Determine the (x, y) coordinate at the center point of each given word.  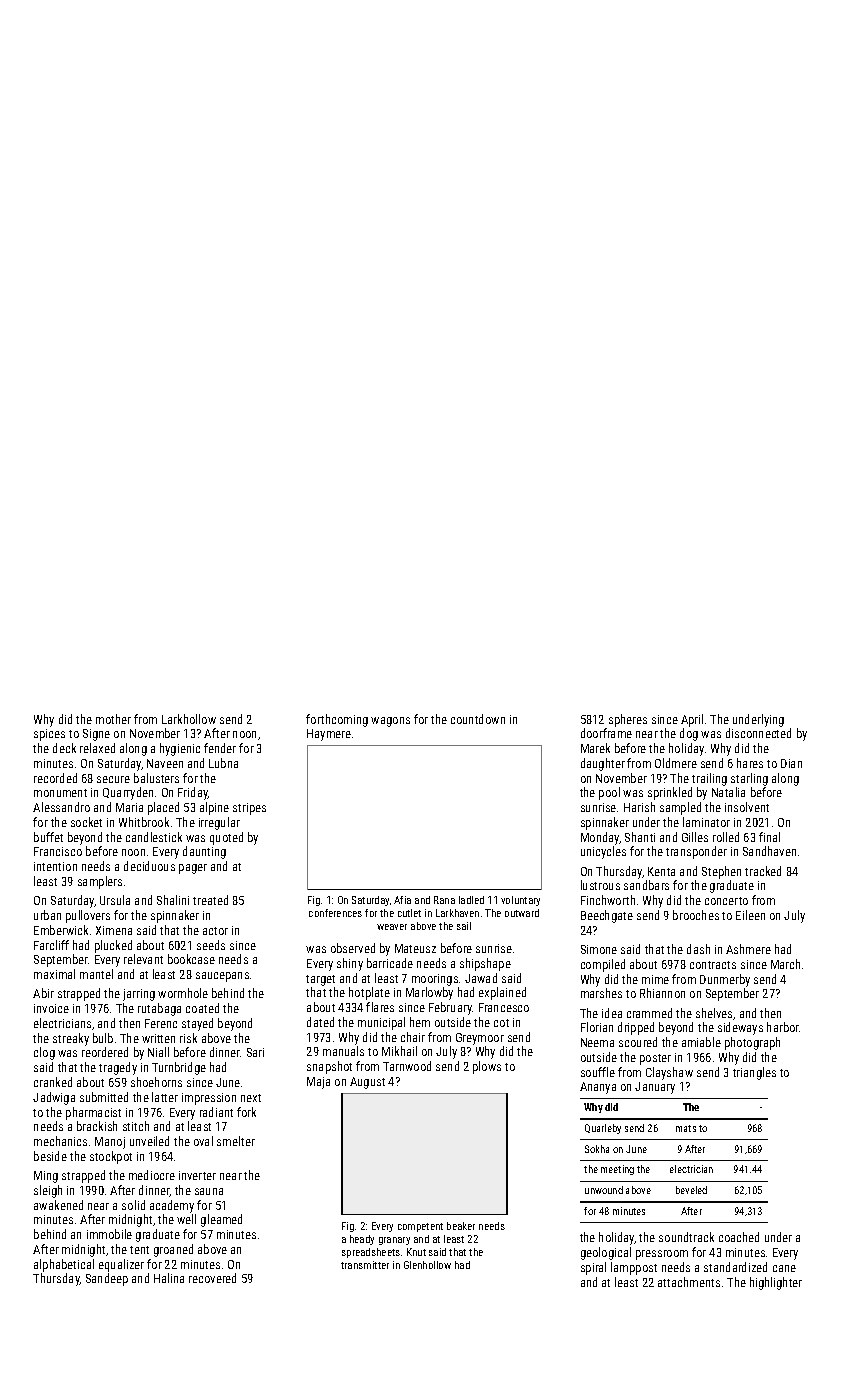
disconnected (758, 733)
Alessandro (61, 807)
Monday (600, 838)
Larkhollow (189, 719)
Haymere (329, 735)
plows (487, 1067)
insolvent (747, 807)
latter (165, 1097)
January (655, 1088)
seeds (211, 945)
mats (686, 1128)
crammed (649, 1013)
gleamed (221, 1220)
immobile (109, 1234)
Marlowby (429, 993)
